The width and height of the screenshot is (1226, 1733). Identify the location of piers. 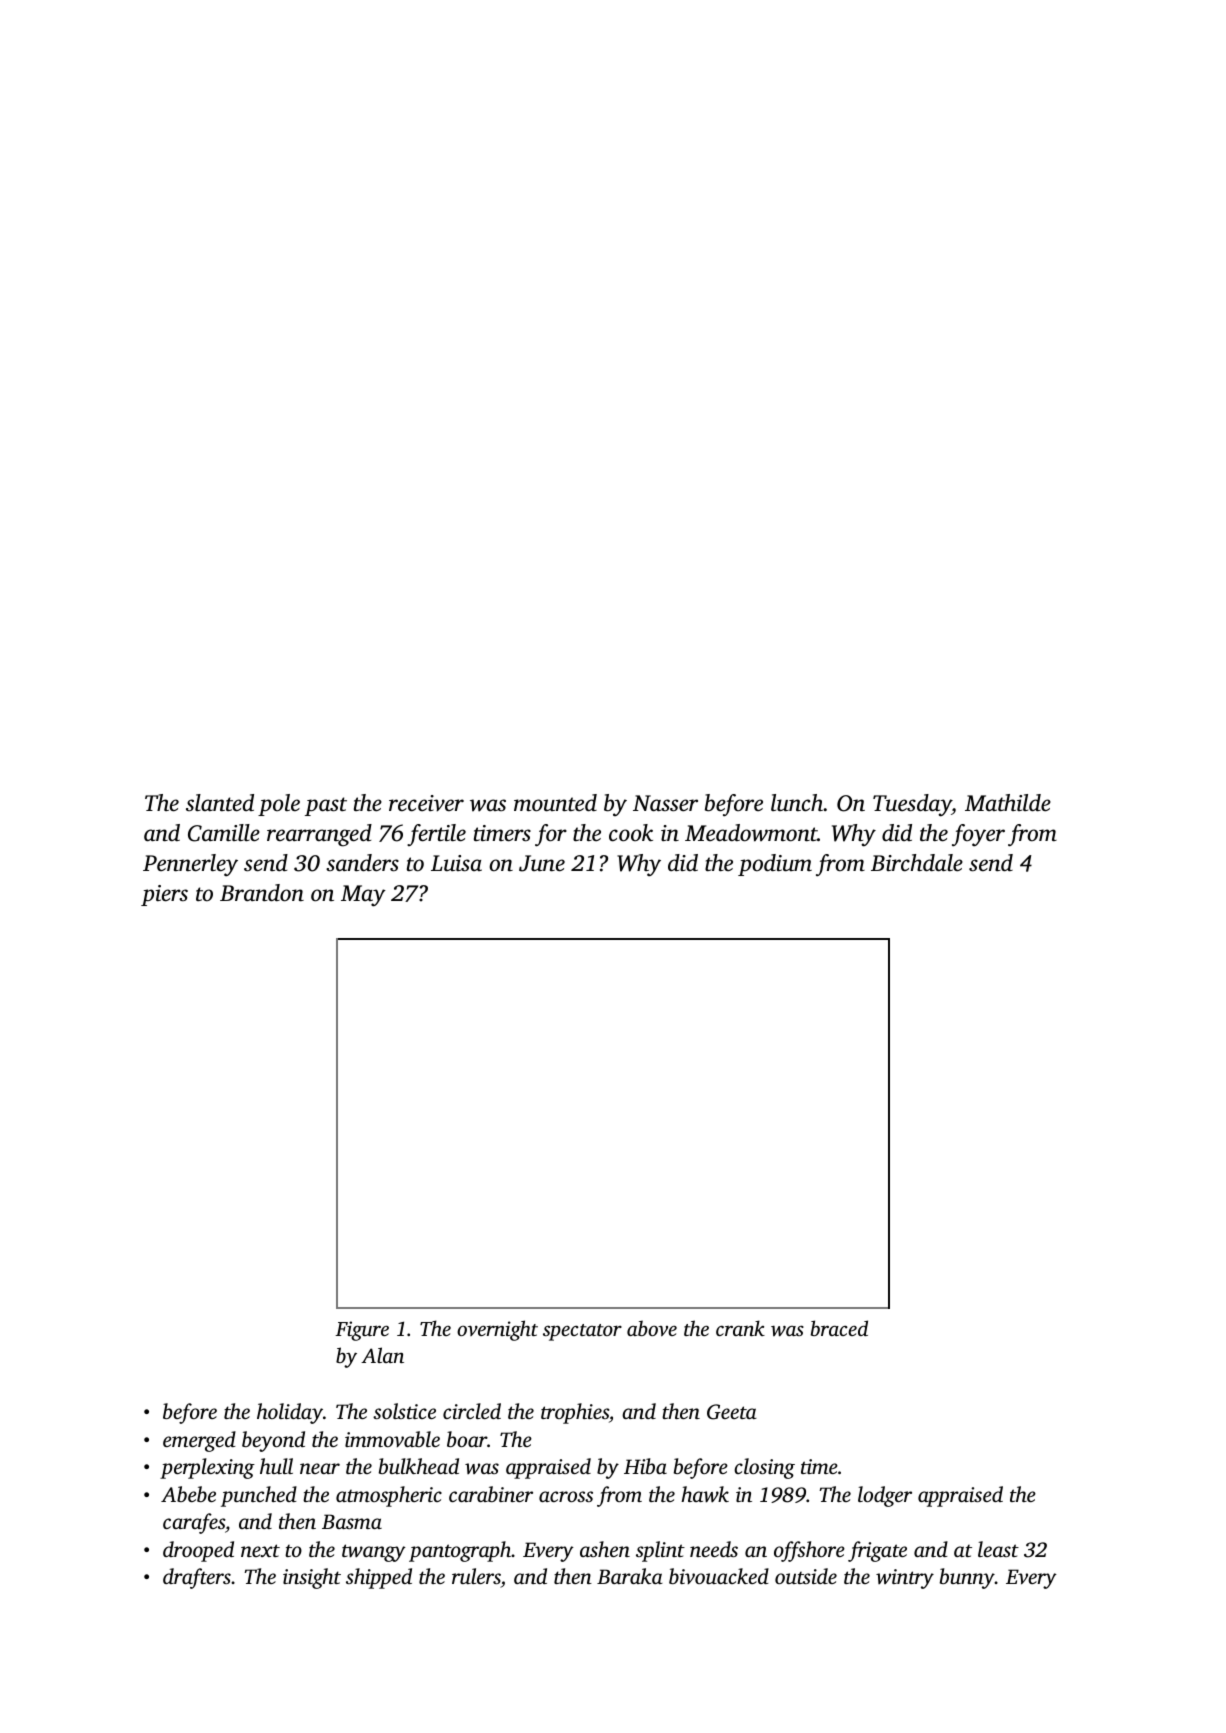
(164, 895).
